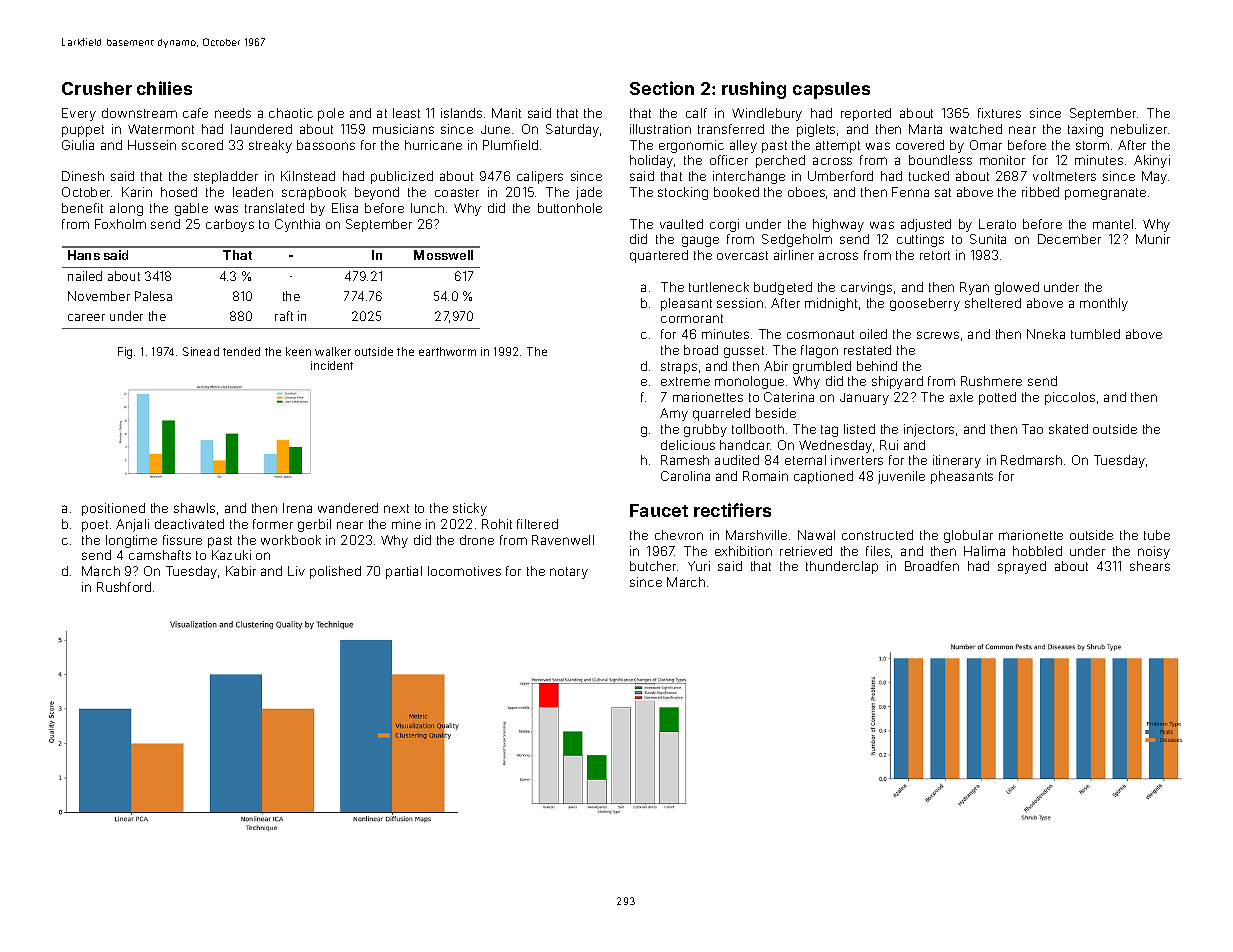 This page has height=952, width=1233. Describe the element at coordinates (685, 460) in the page. I see `Ramesh` at that location.
